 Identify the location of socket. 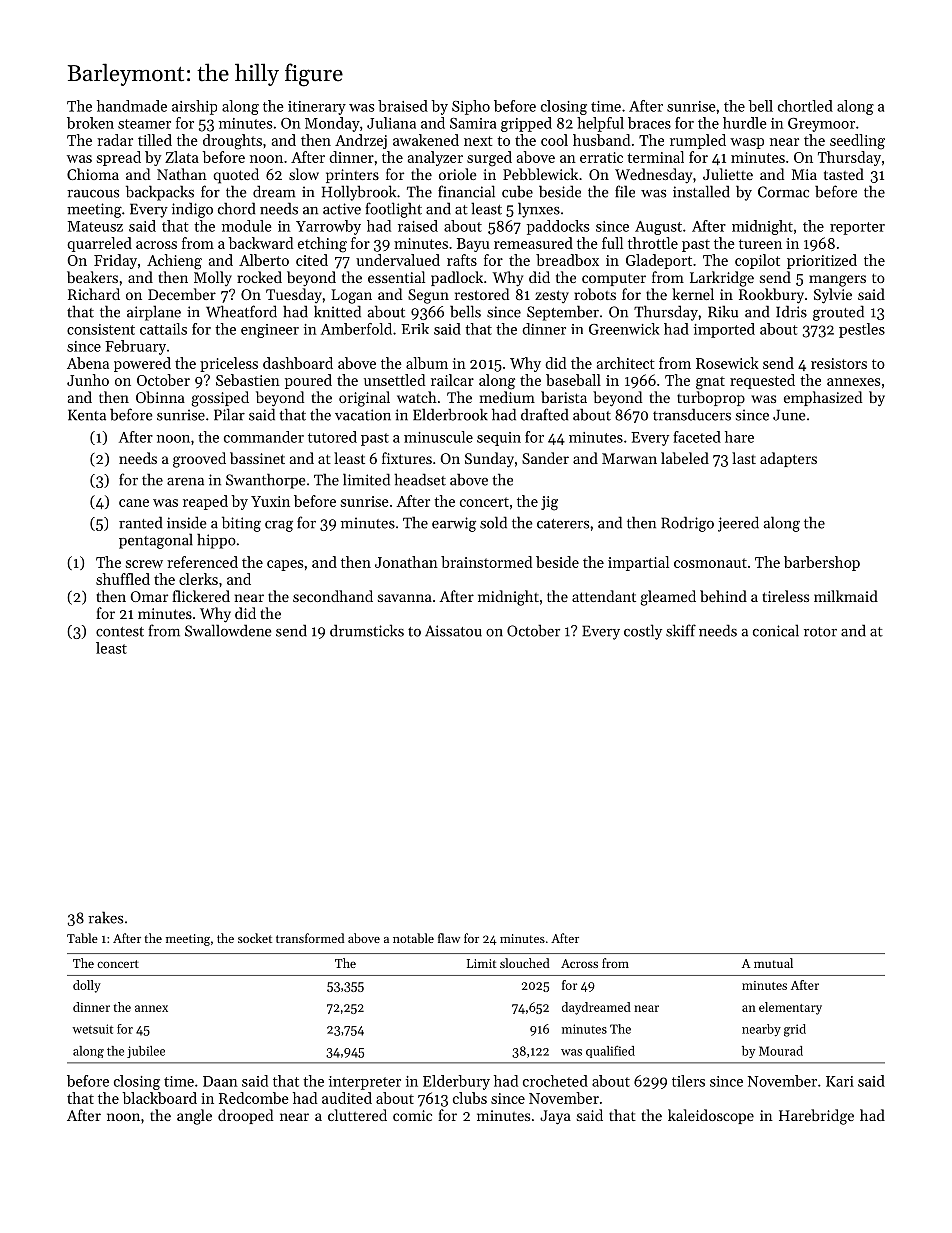
(255, 938).
